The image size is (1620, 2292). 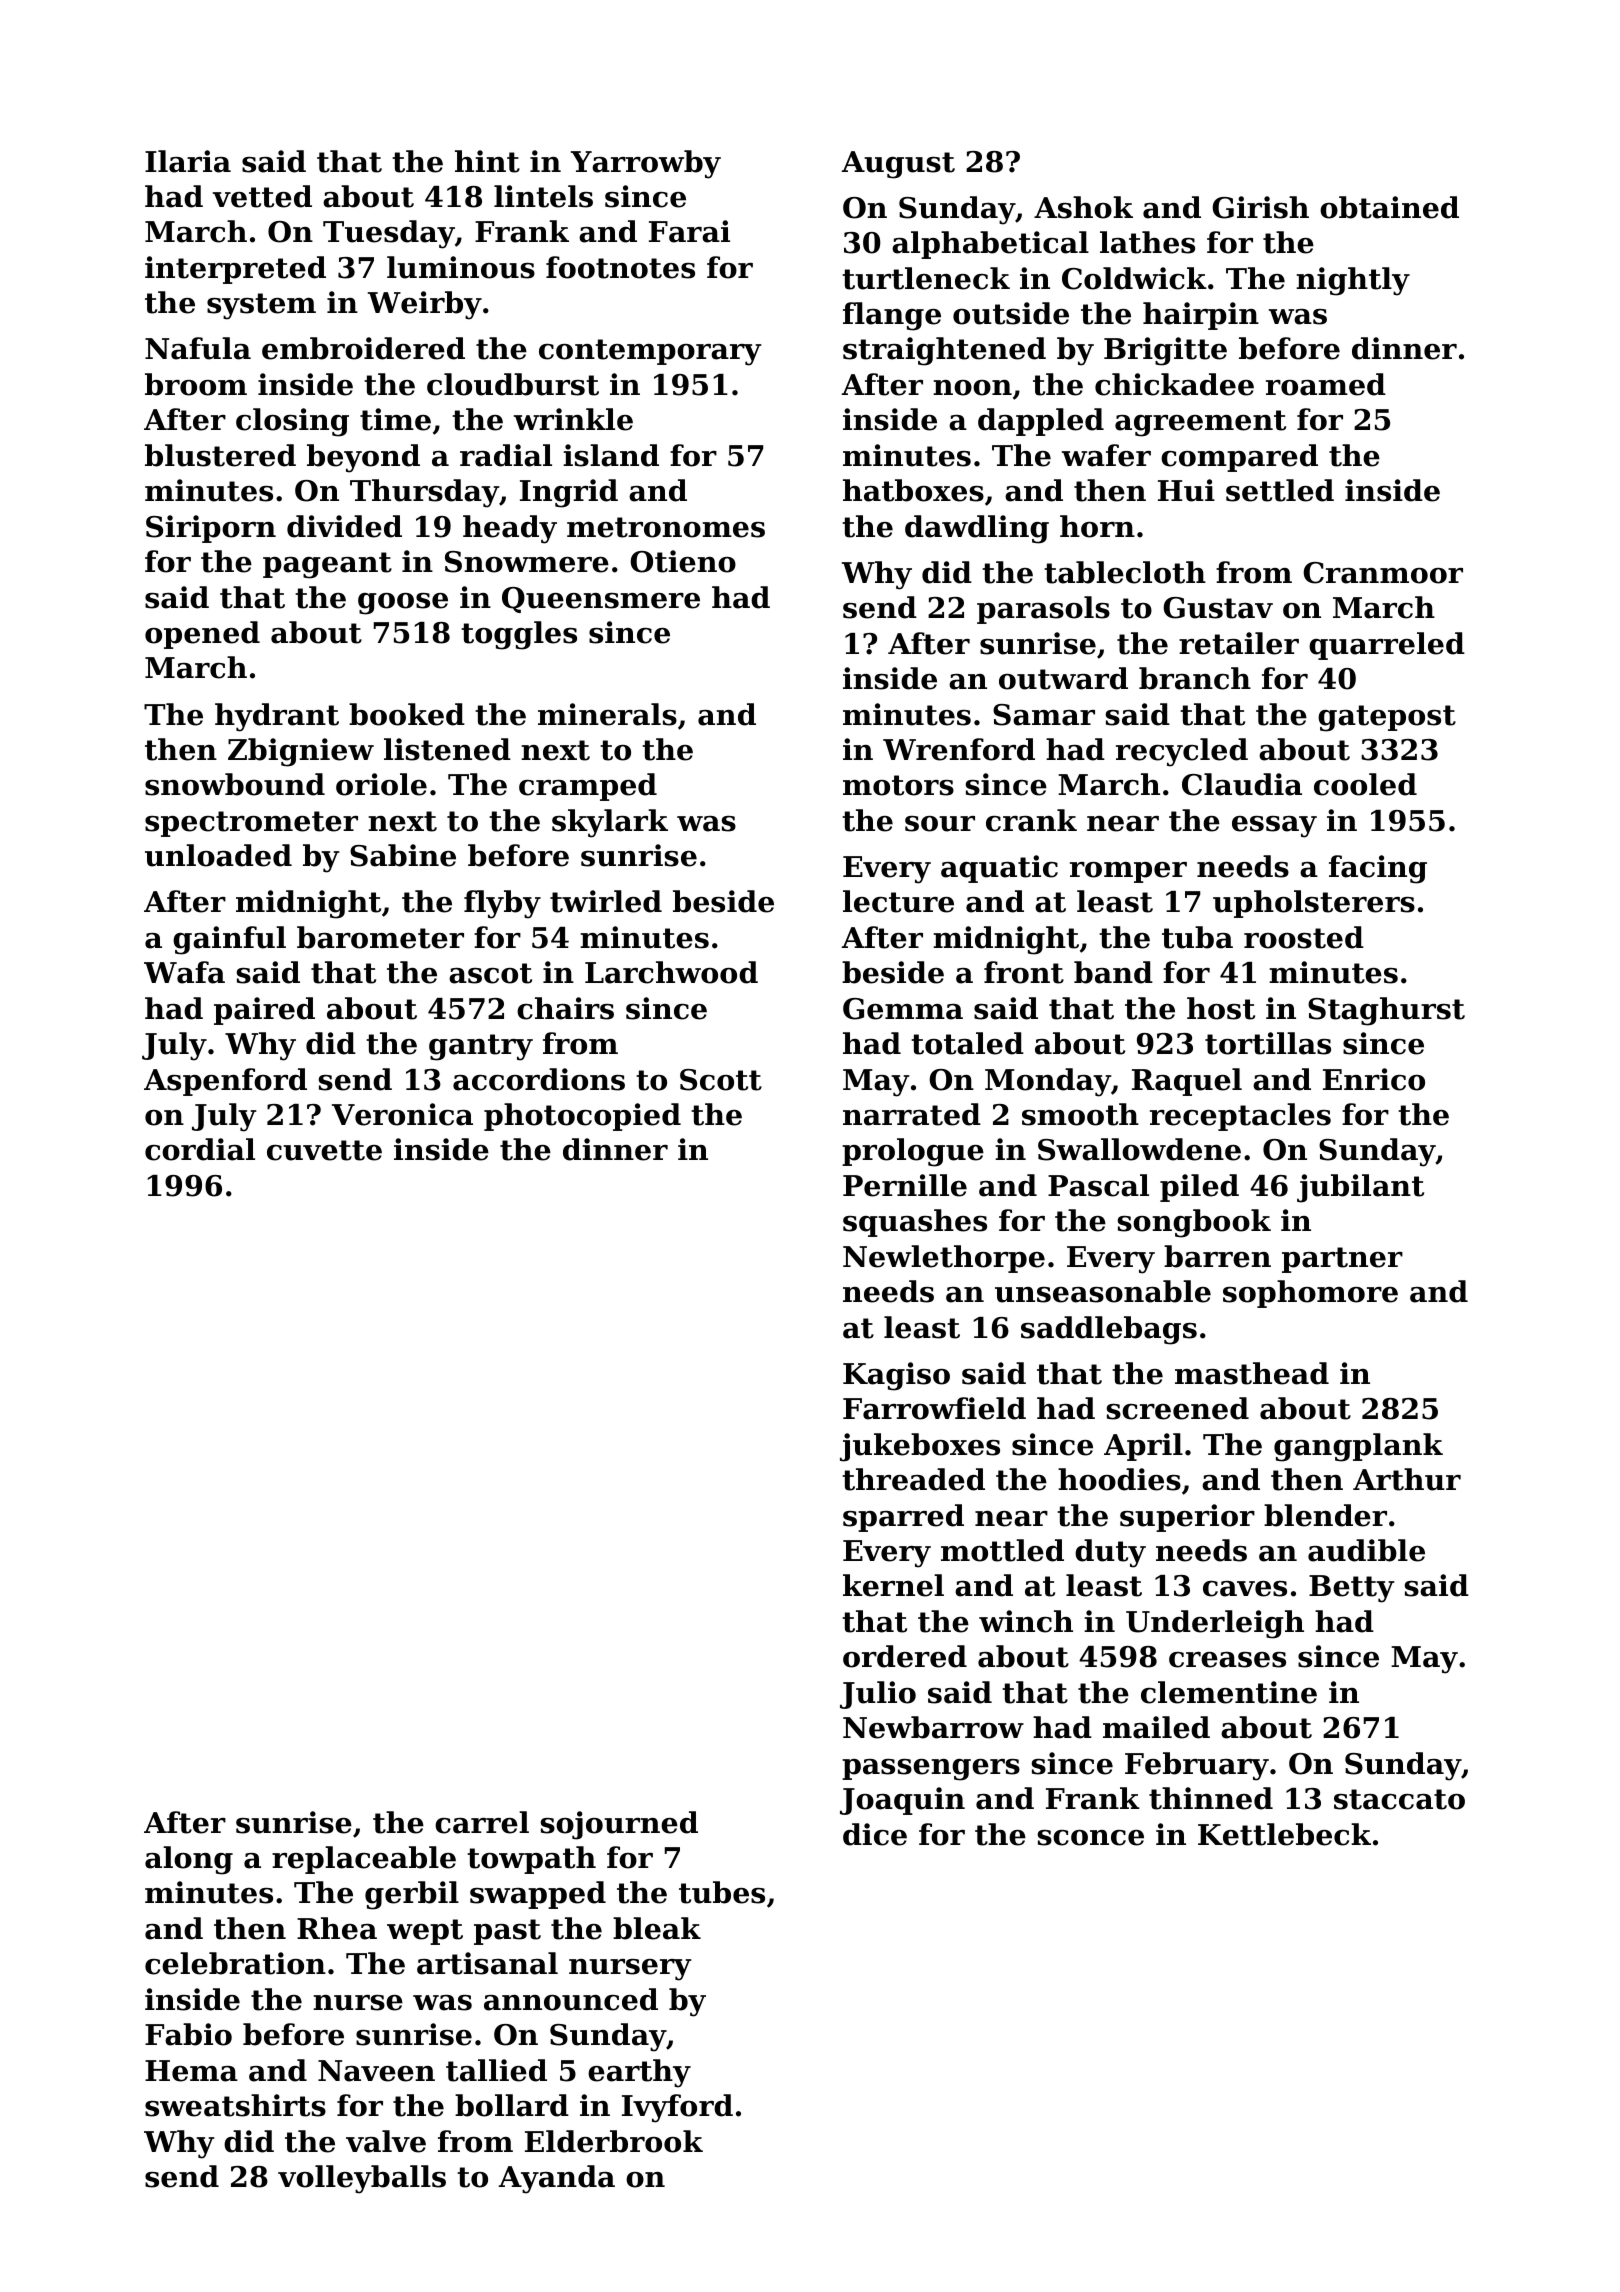 I want to click on gainful, so click(x=229, y=940).
